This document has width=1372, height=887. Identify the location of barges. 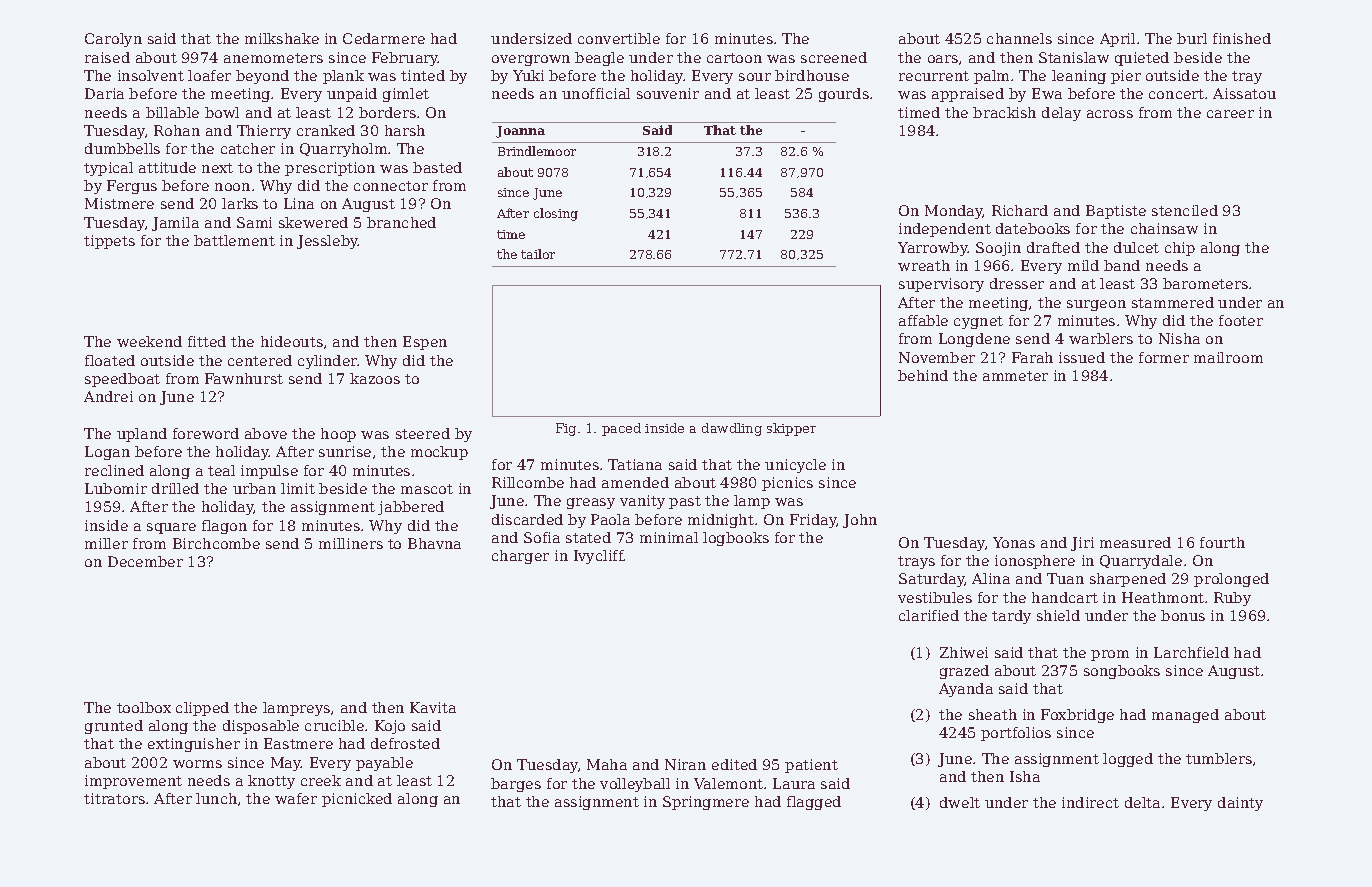
(516, 785).
